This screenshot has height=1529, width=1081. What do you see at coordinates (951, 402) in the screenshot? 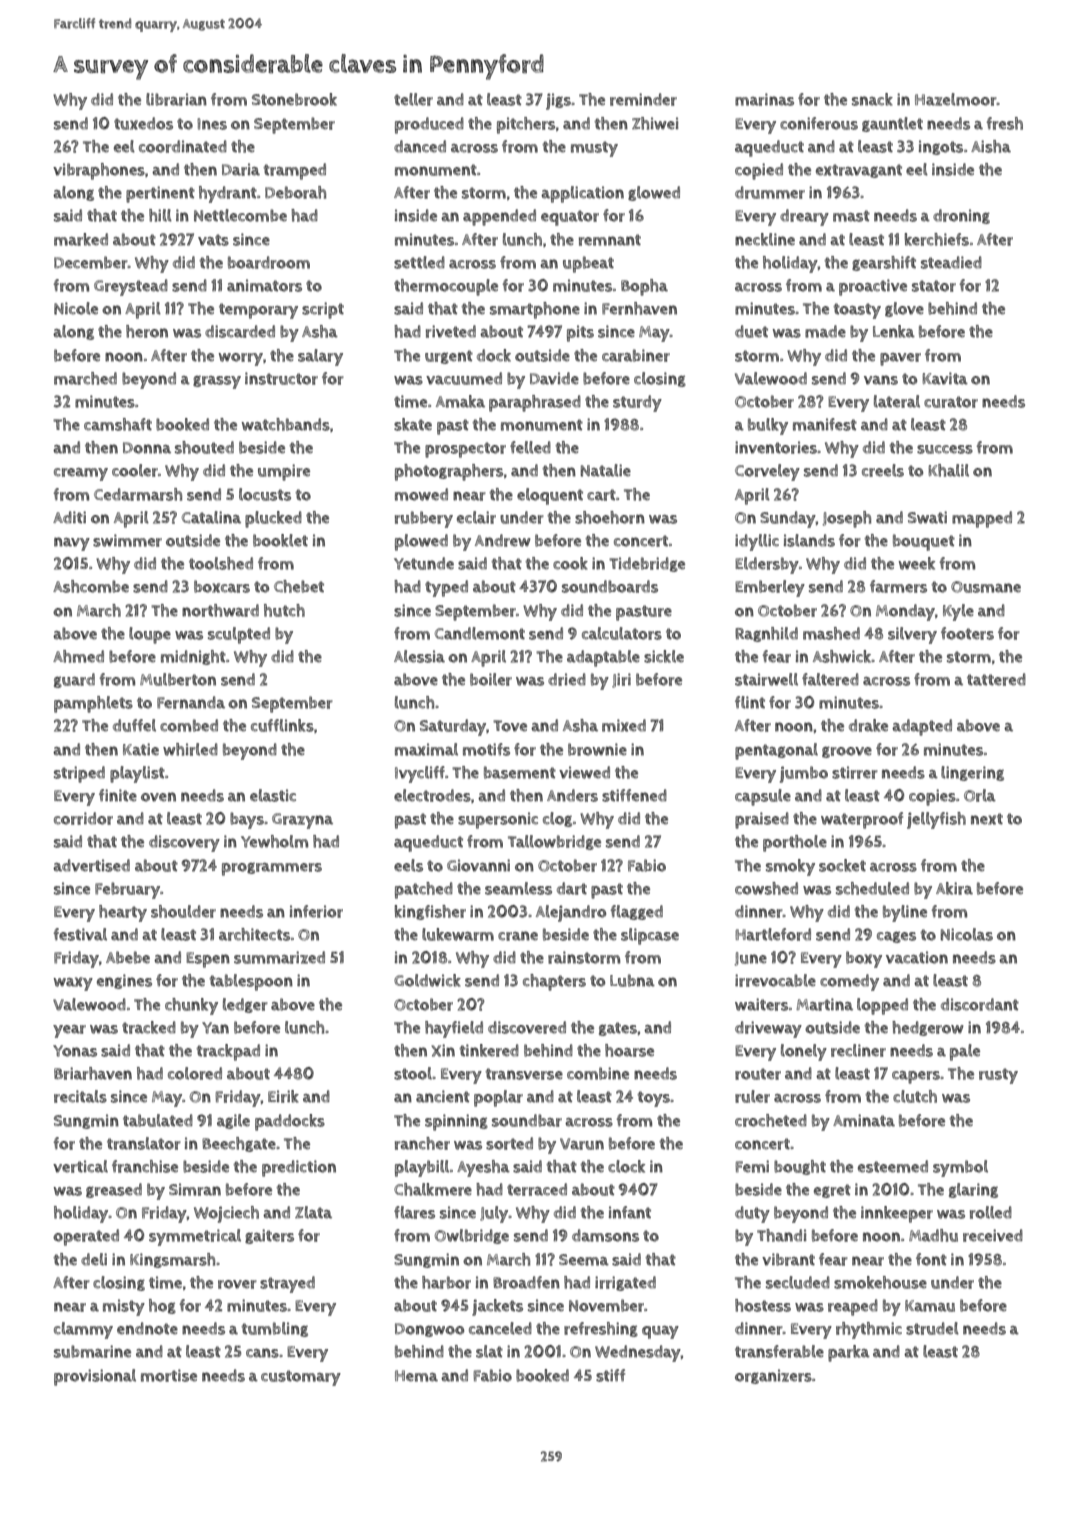
I see `curator` at bounding box center [951, 402].
